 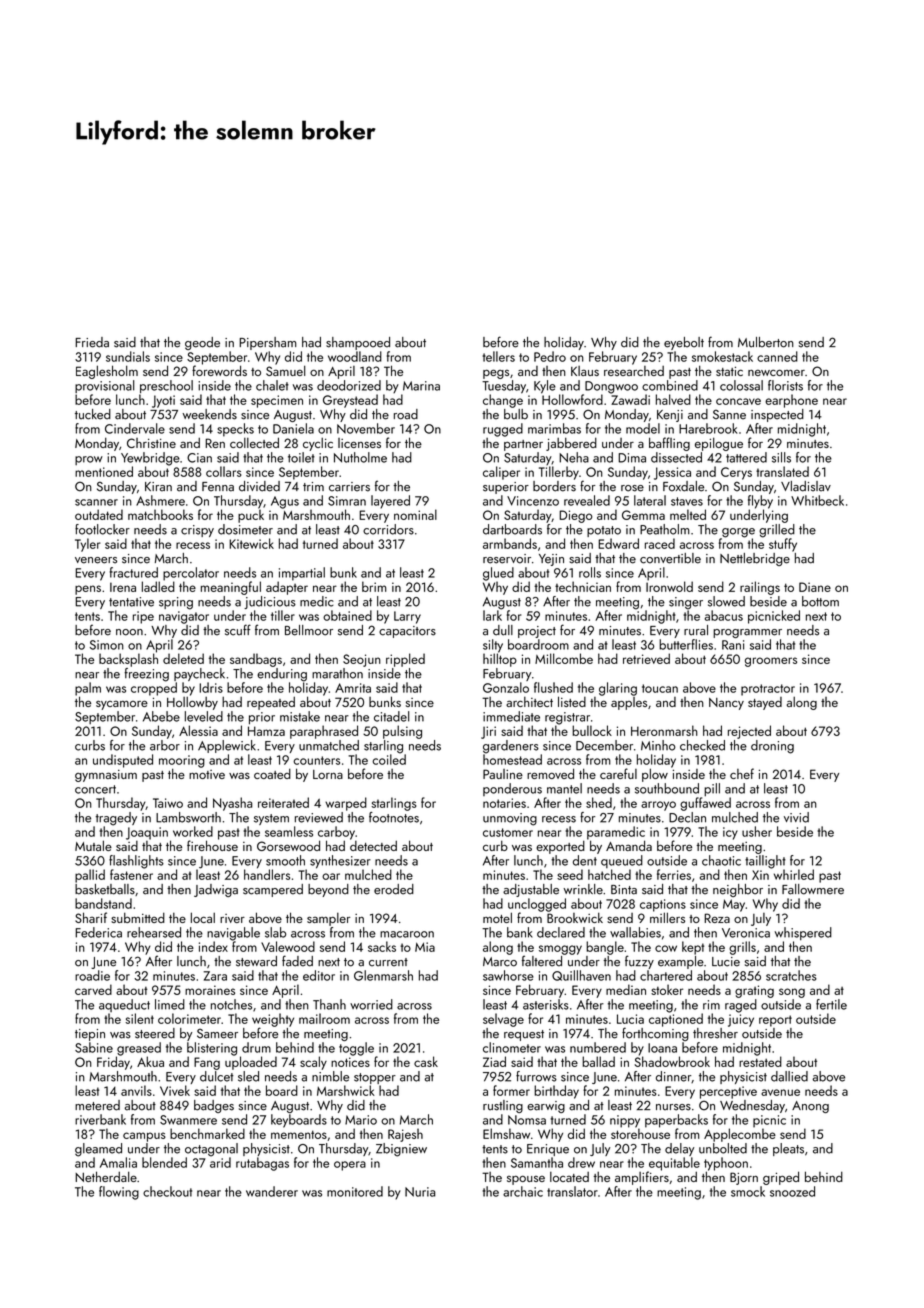 I want to click on sycamore, so click(x=122, y=705).
